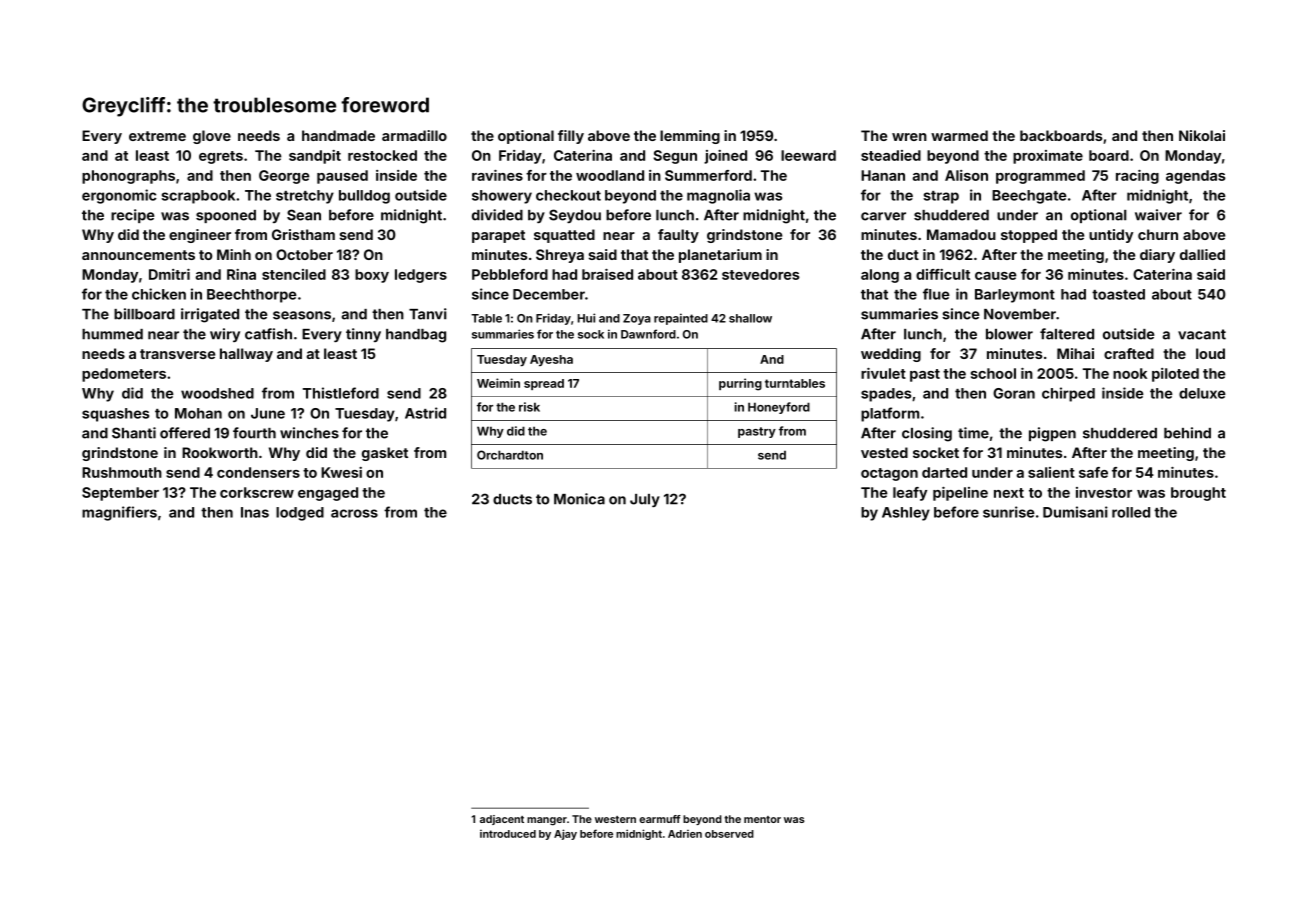 The image size is (1308, 924). I want to click on adjacent, so click(502, 820).
